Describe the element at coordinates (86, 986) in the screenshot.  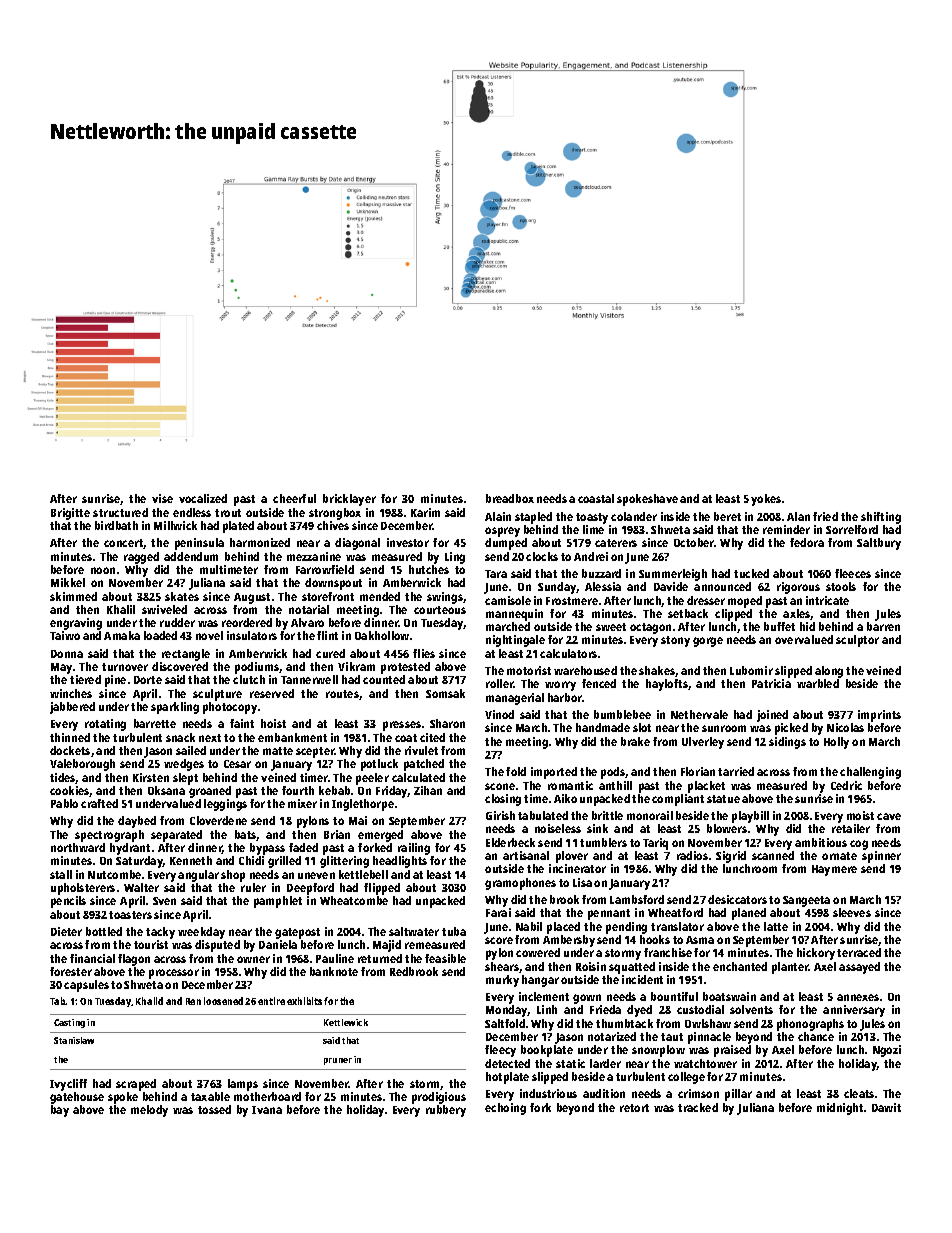
I see `capsules` at that location.
